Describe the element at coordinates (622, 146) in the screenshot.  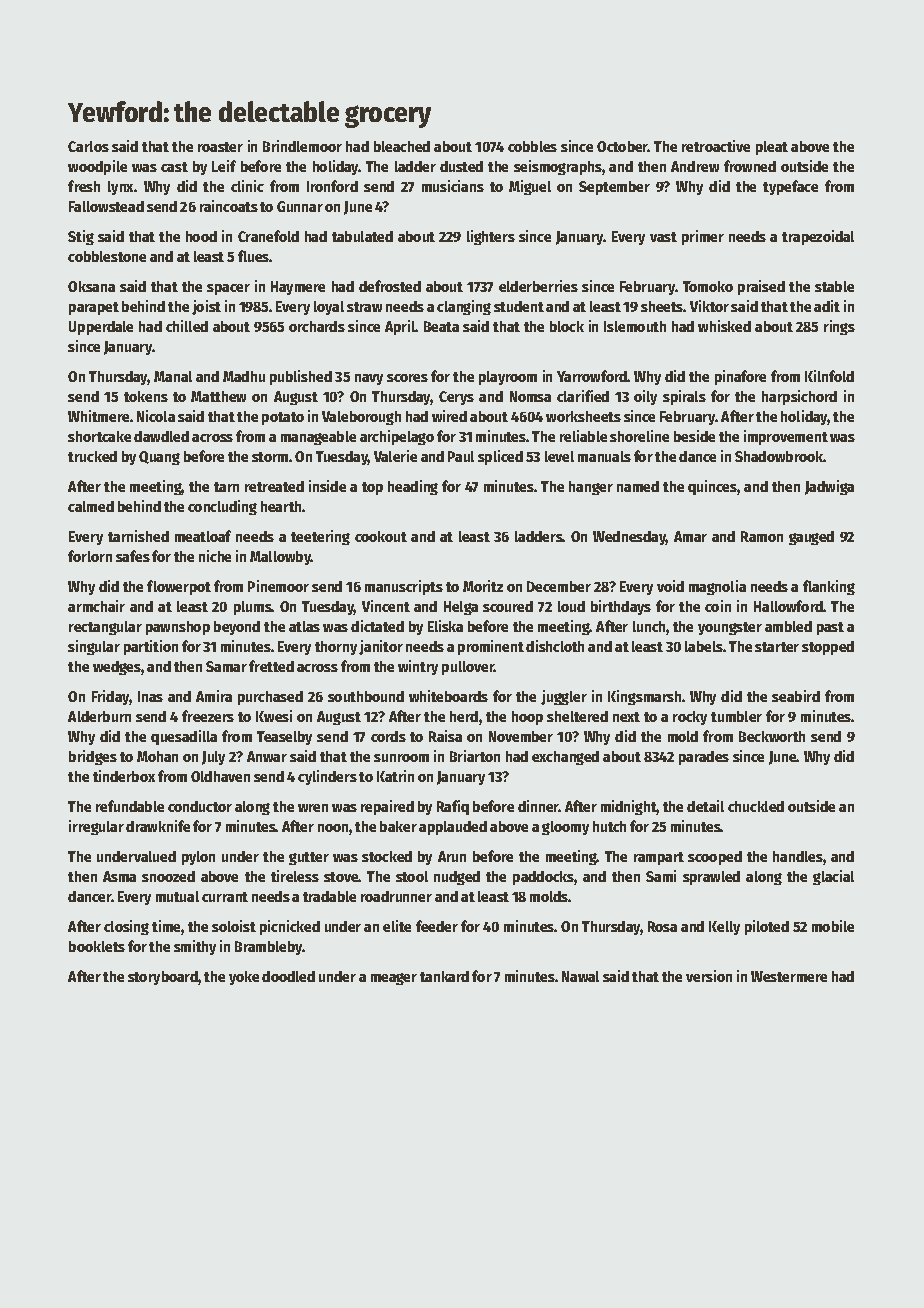
I see `October` at that location.
